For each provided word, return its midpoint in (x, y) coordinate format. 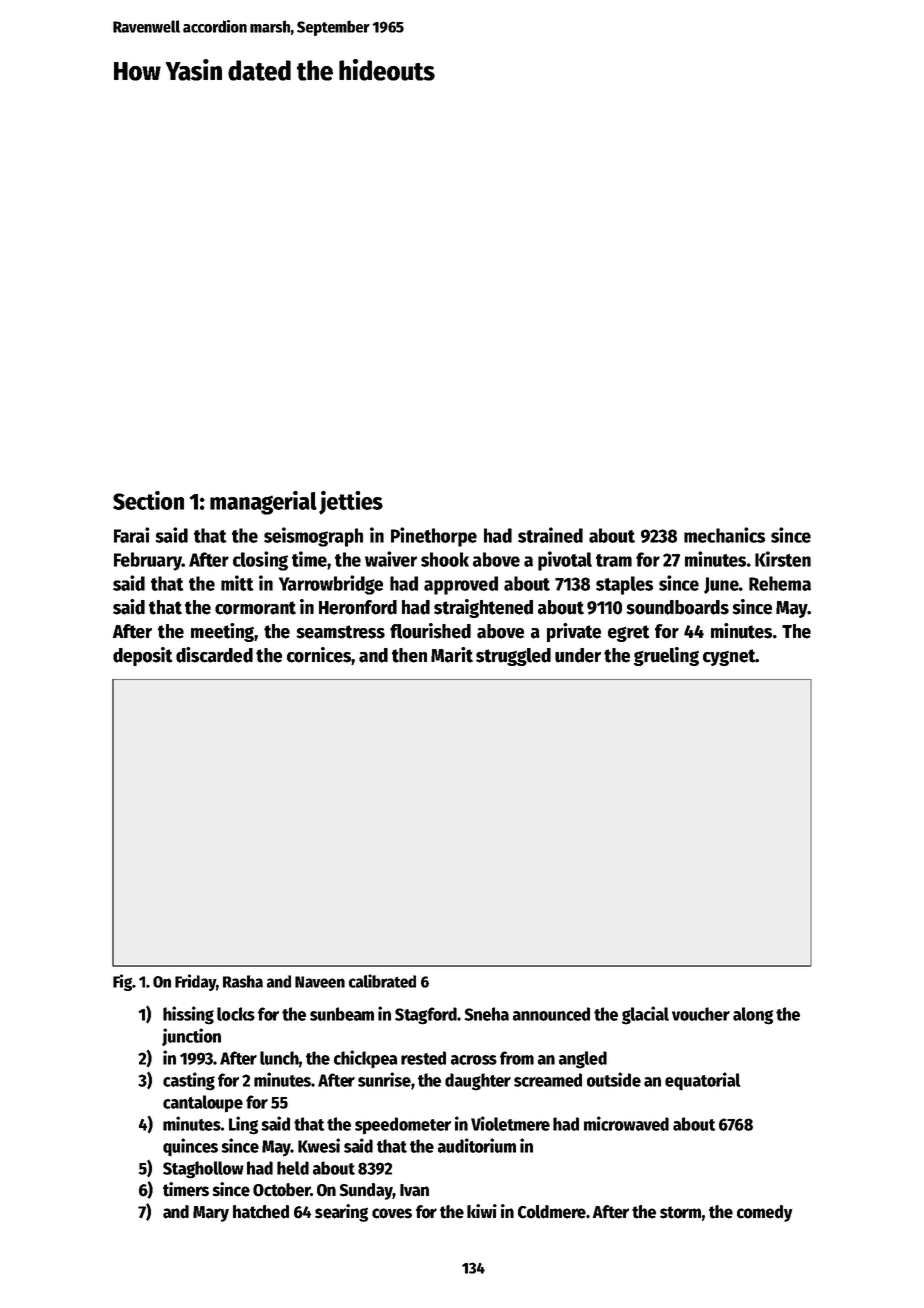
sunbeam (342, 1014)
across (474, 1060)
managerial (263, 503)
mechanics (724, 535)
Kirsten (783, 559)
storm (680, 1212)
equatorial (702, 1081)
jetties (351, 503)
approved (461, 585)
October (281, 1190)
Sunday (366, 1191)
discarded (214, 655)
